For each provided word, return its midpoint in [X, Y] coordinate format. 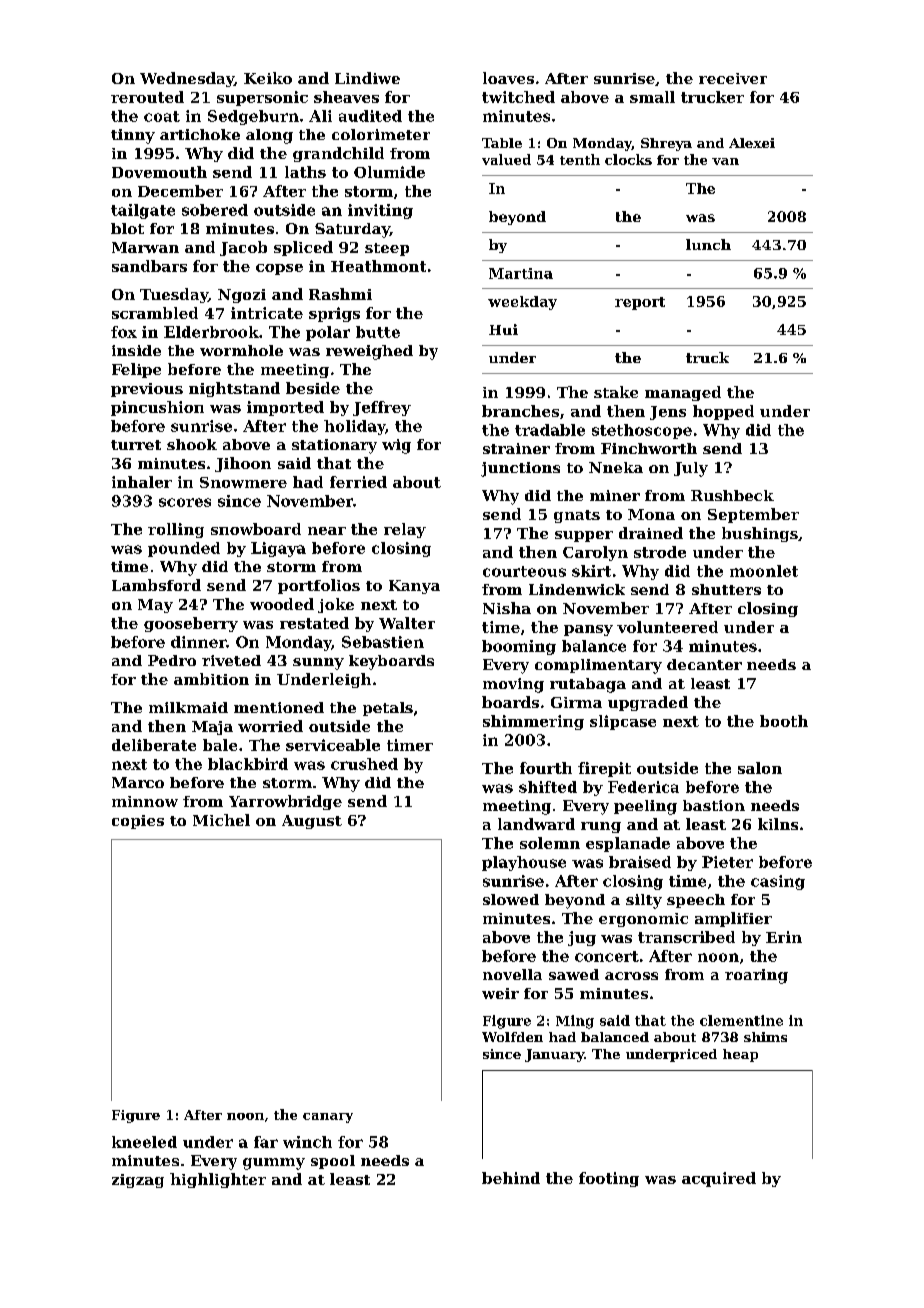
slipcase [623, 722]
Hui [503, 329]
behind [511, 1178]
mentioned [279, 707]
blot [127, 228]
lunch [708, 244]
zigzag [138, 1181]
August [312, 822]
